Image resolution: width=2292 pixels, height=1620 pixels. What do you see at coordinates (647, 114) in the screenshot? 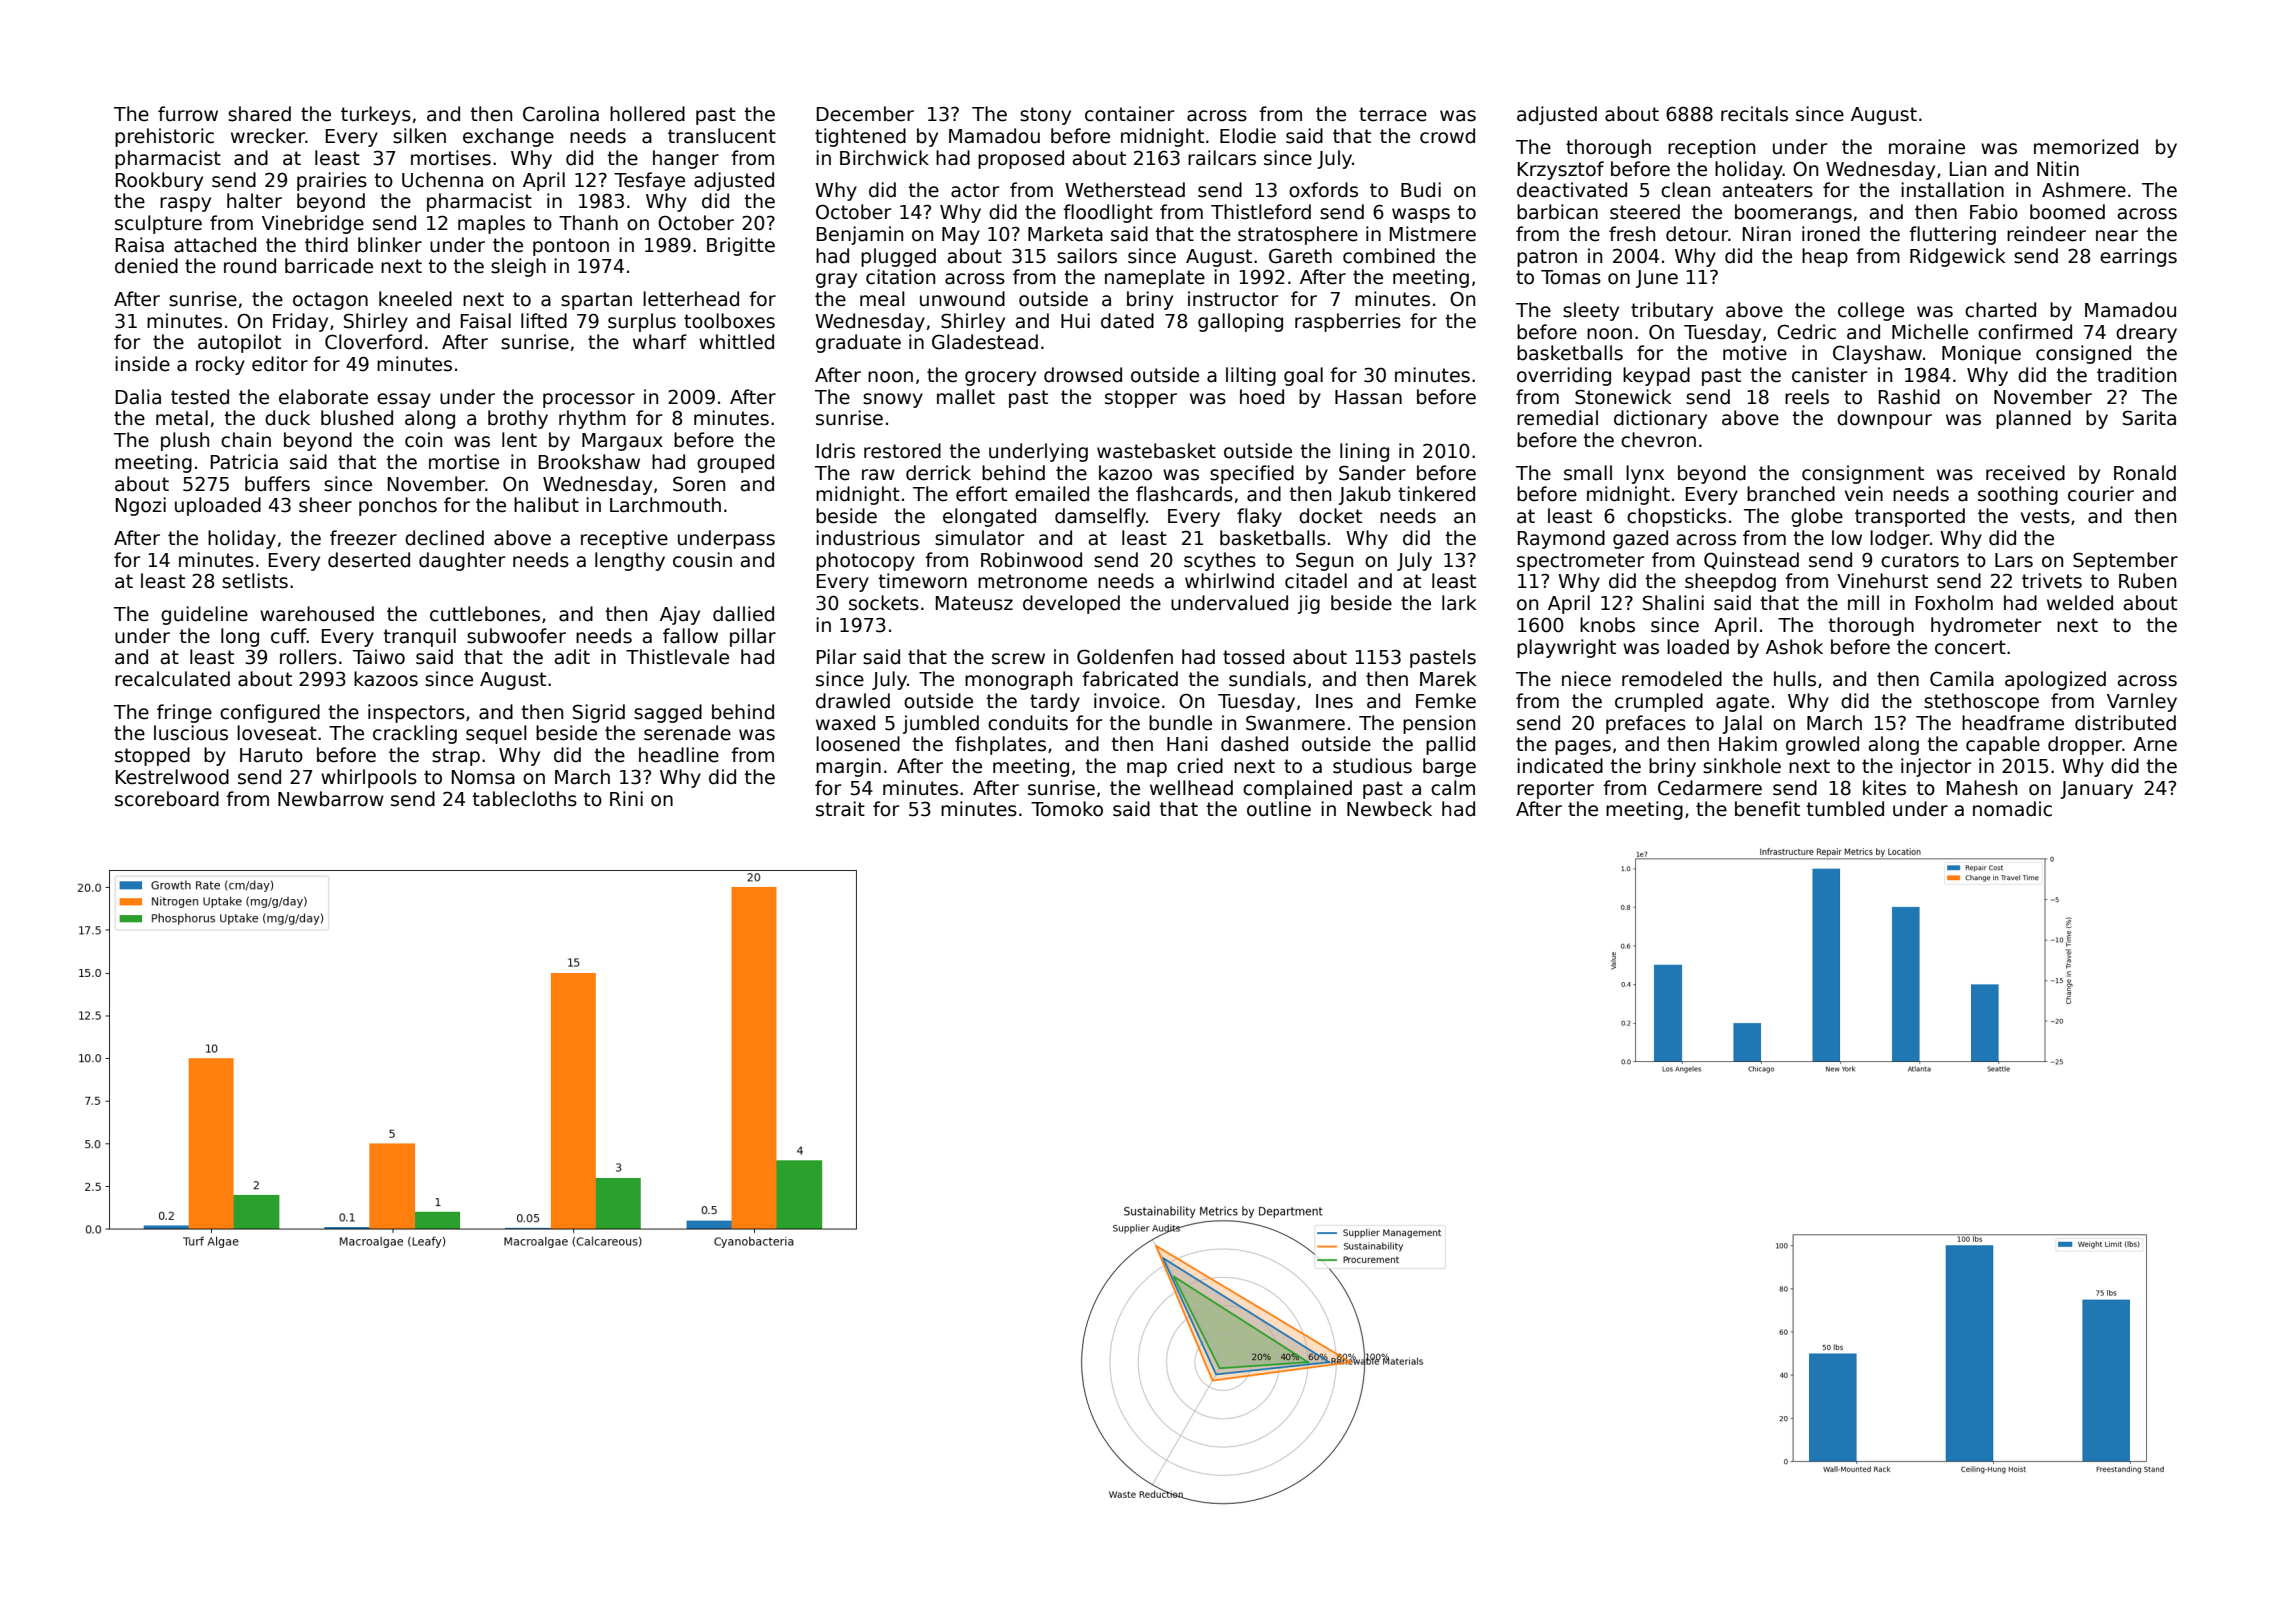
I see `hollered` at bounding box center [647, 114].
